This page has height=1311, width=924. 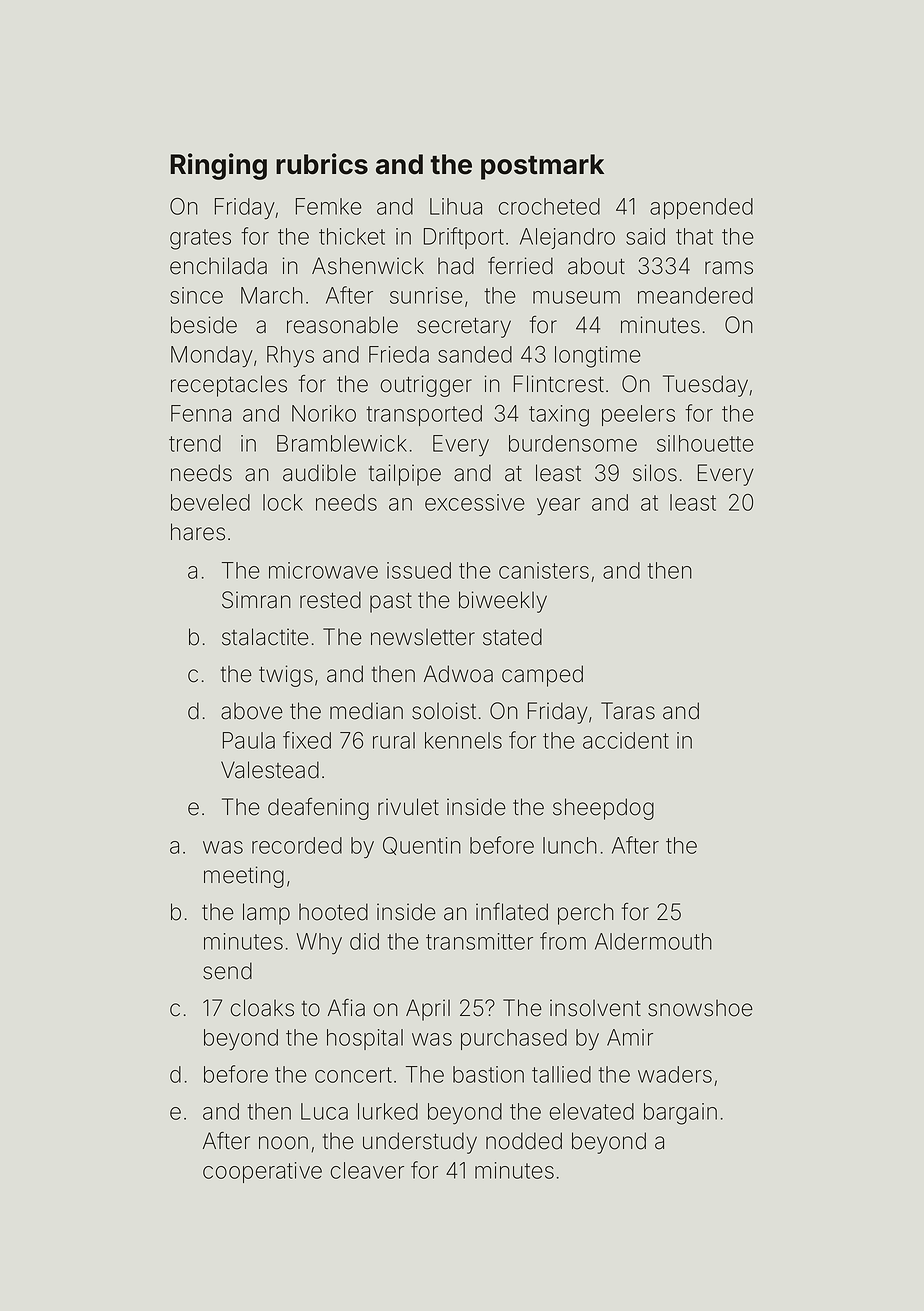 What do you see at coordinates (244, 877) in the page?
I see `meeting` at bounding box center [244, 877].
